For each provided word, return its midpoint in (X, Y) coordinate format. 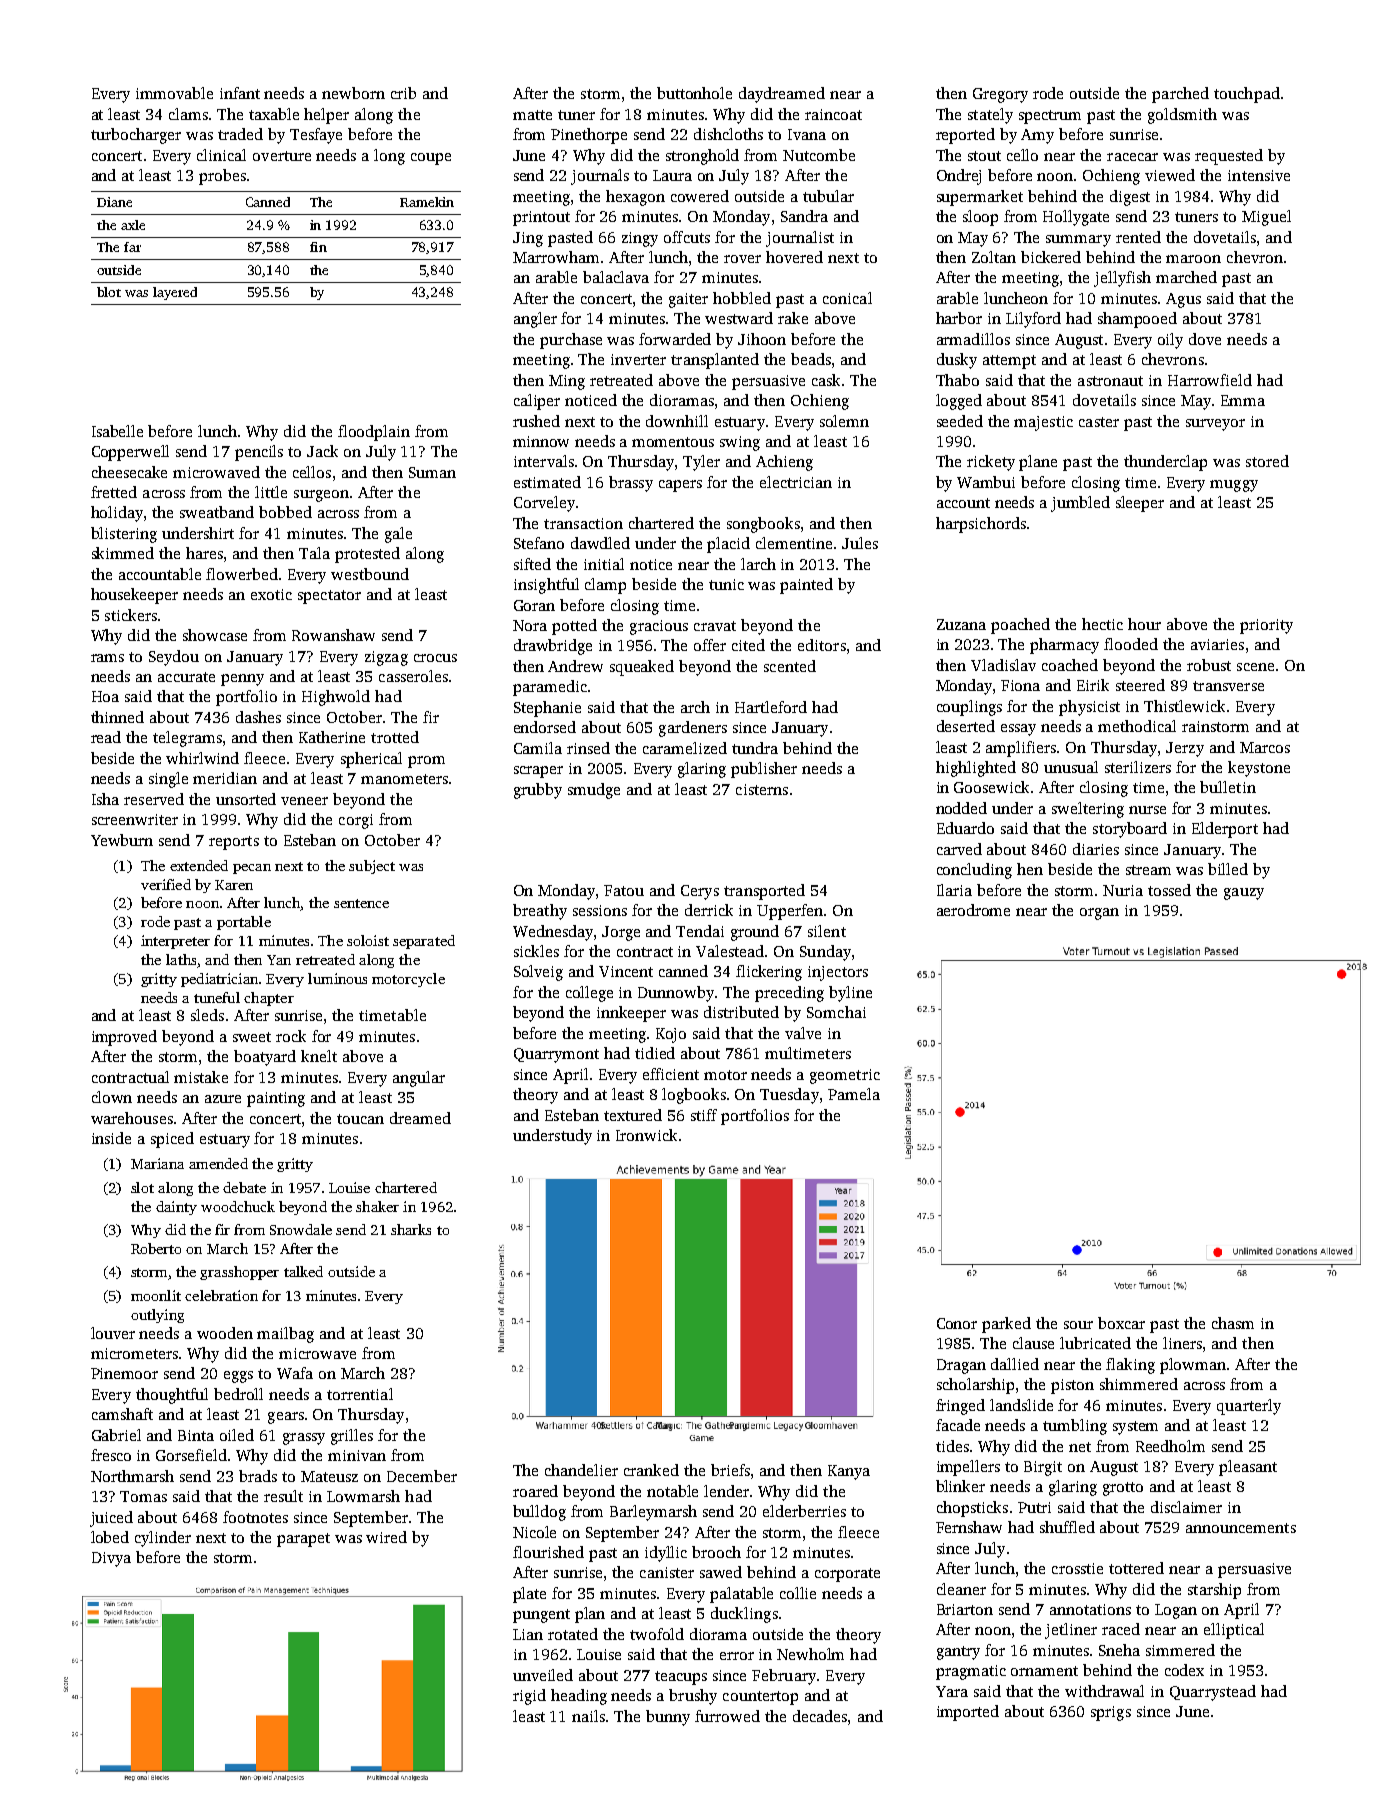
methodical (1137, 726)
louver (113, 1333)
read (106, 737)
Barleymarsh (653, 1513)
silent (827, 931)
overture (282, 156)
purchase (571, 341)
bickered (1051, 257)
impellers (968, 1468)
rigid (529, 1697)
